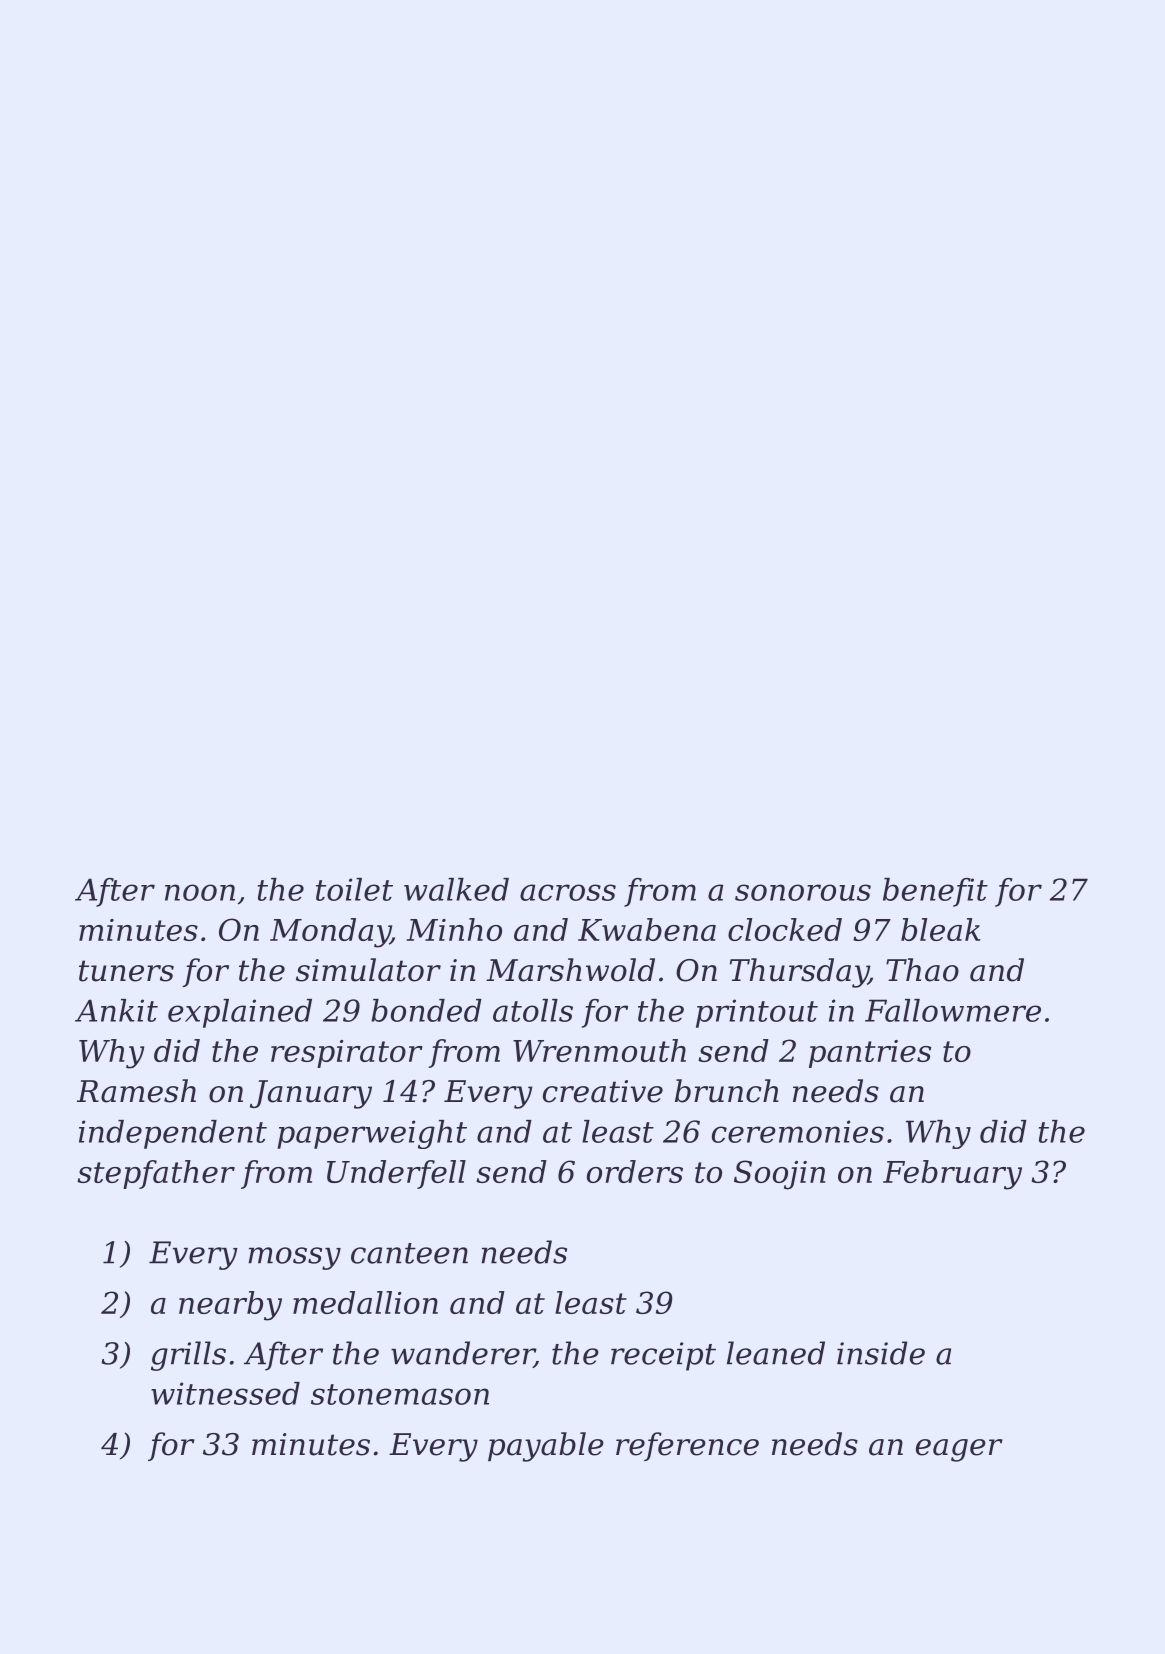 Image resolution: width=1165 pixels, height=1654 pixels. Describe the element at coordinates (546, 1447) in the screenshot. I see `payable` at that location.
